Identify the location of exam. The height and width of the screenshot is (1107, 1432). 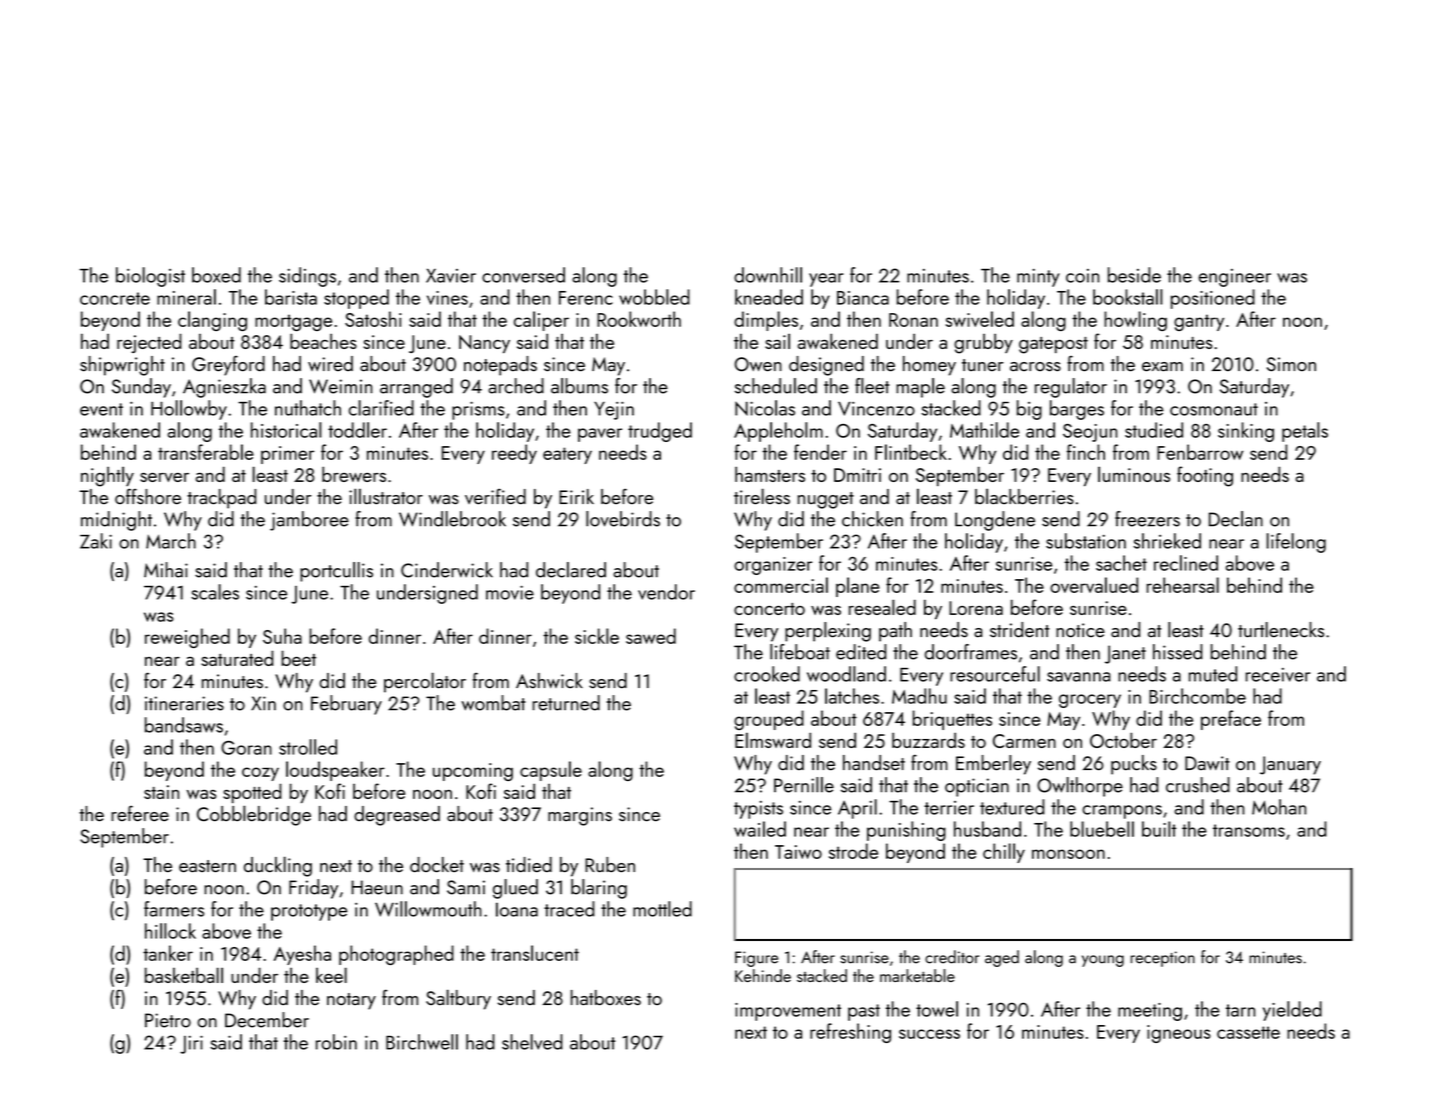
(1162, 367).
